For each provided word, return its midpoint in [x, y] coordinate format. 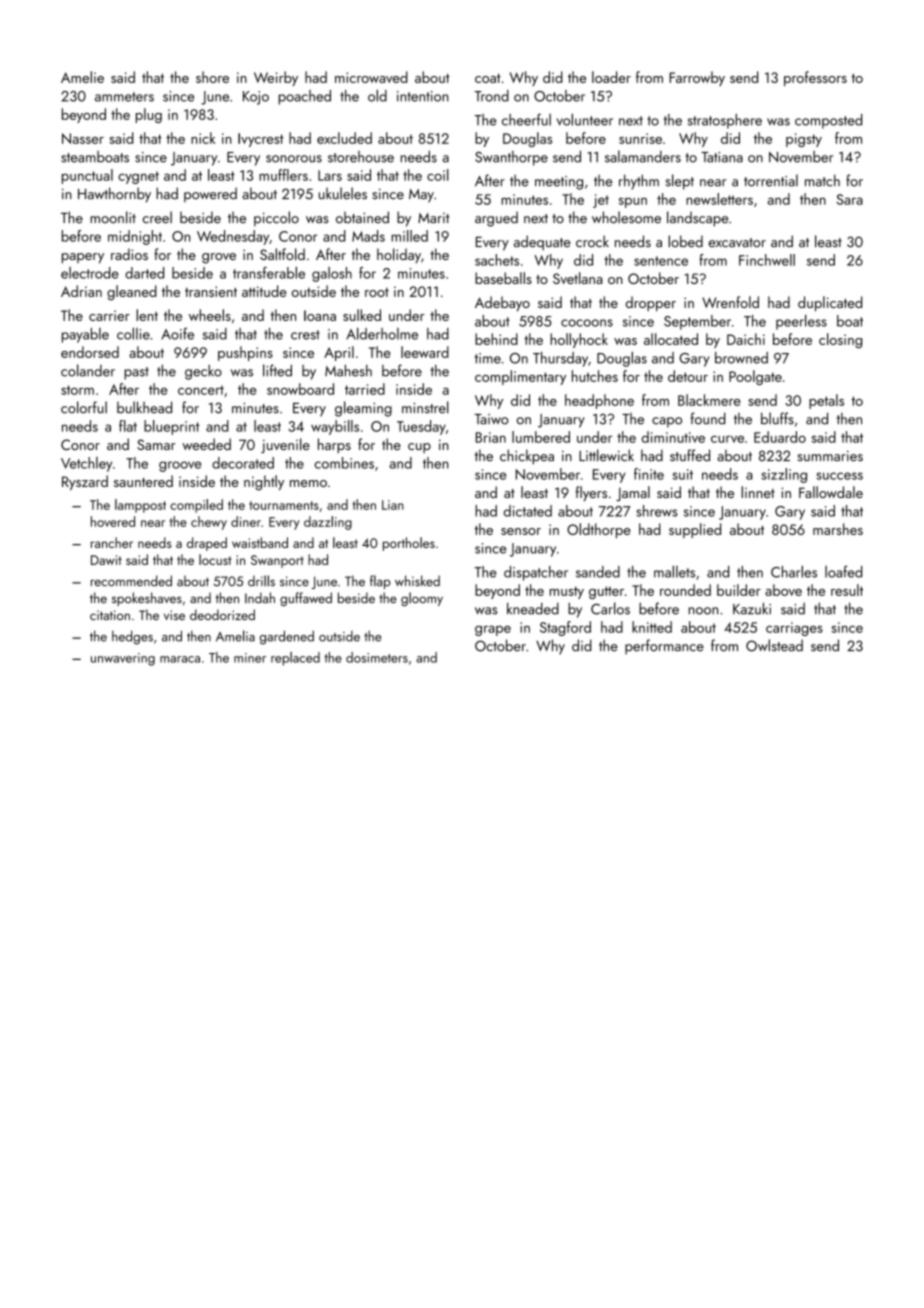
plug [149, 115]
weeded [206, 444]
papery [83, 258]
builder [739, 590]
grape [493, 631]
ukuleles [343, 193]
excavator [737, 242]
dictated [528, 511]
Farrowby [697, 78]
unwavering [123, 659]
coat [488, 78]
